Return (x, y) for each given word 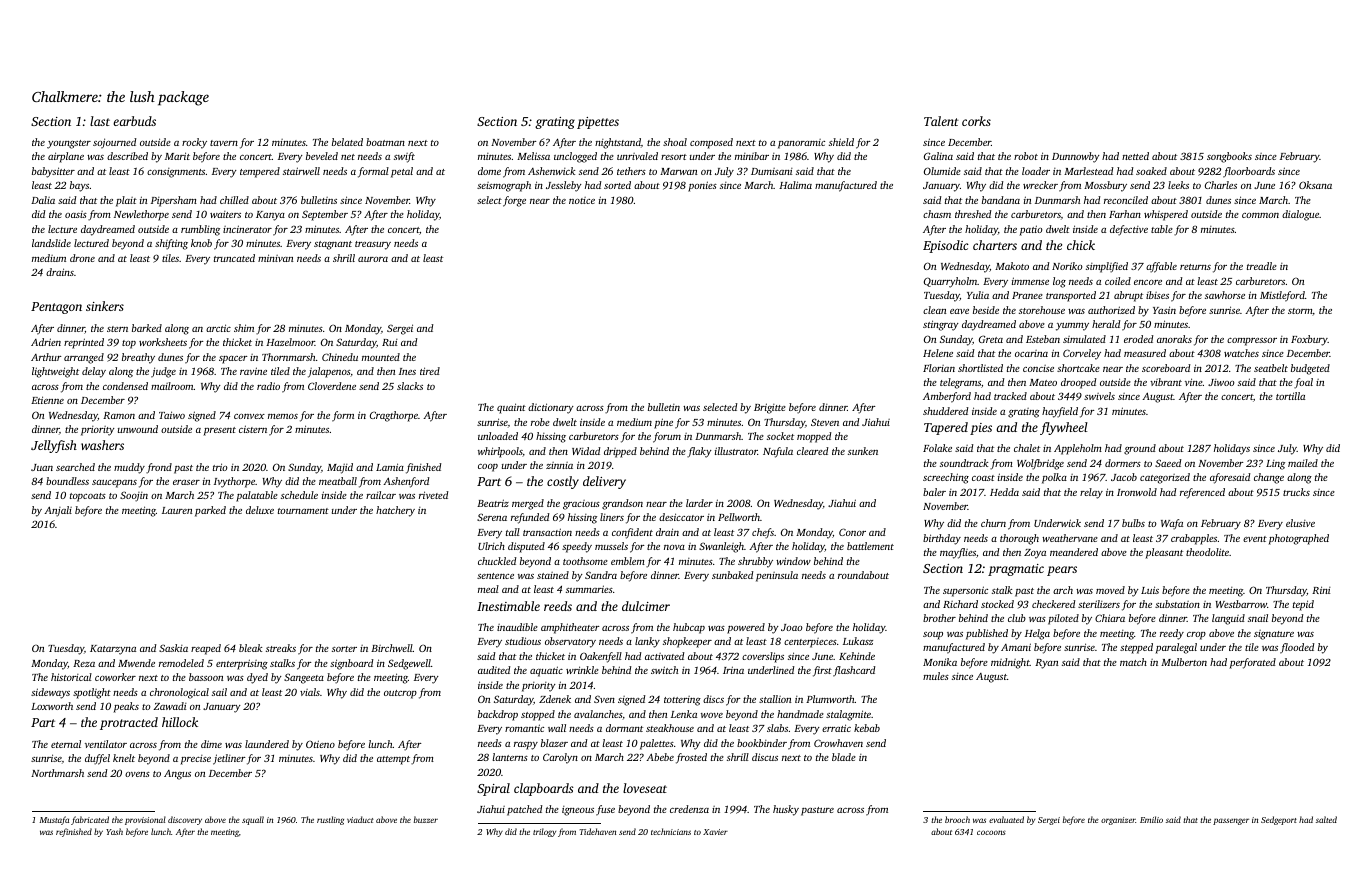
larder (699, 503)
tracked (1010, 396)
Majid (340, 468)
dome (489, 171)
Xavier (715, 832)
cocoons (991, 832)
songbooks (1229, 157)
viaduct (360, 819)
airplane (66, 157)
